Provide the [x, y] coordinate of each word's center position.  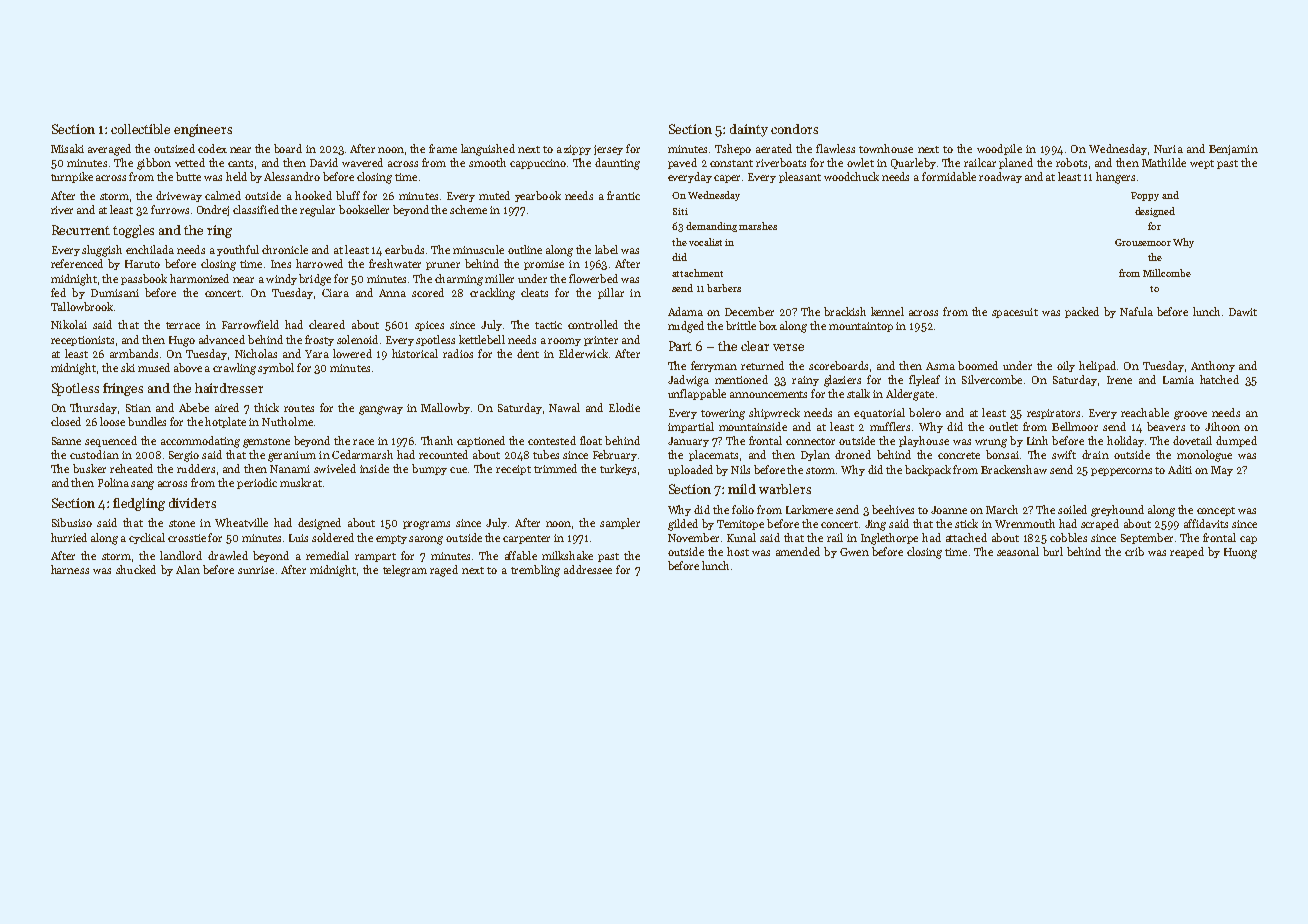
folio [743, 509]
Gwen [854, 552]
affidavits [1206, 523]
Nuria [1168, 149]
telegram [405, 571]
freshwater [395, 263]
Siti [680, 211]
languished [488, 150]
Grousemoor [1143, 242]
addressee [588, 569]
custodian [94, 454]
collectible [140, 129]
